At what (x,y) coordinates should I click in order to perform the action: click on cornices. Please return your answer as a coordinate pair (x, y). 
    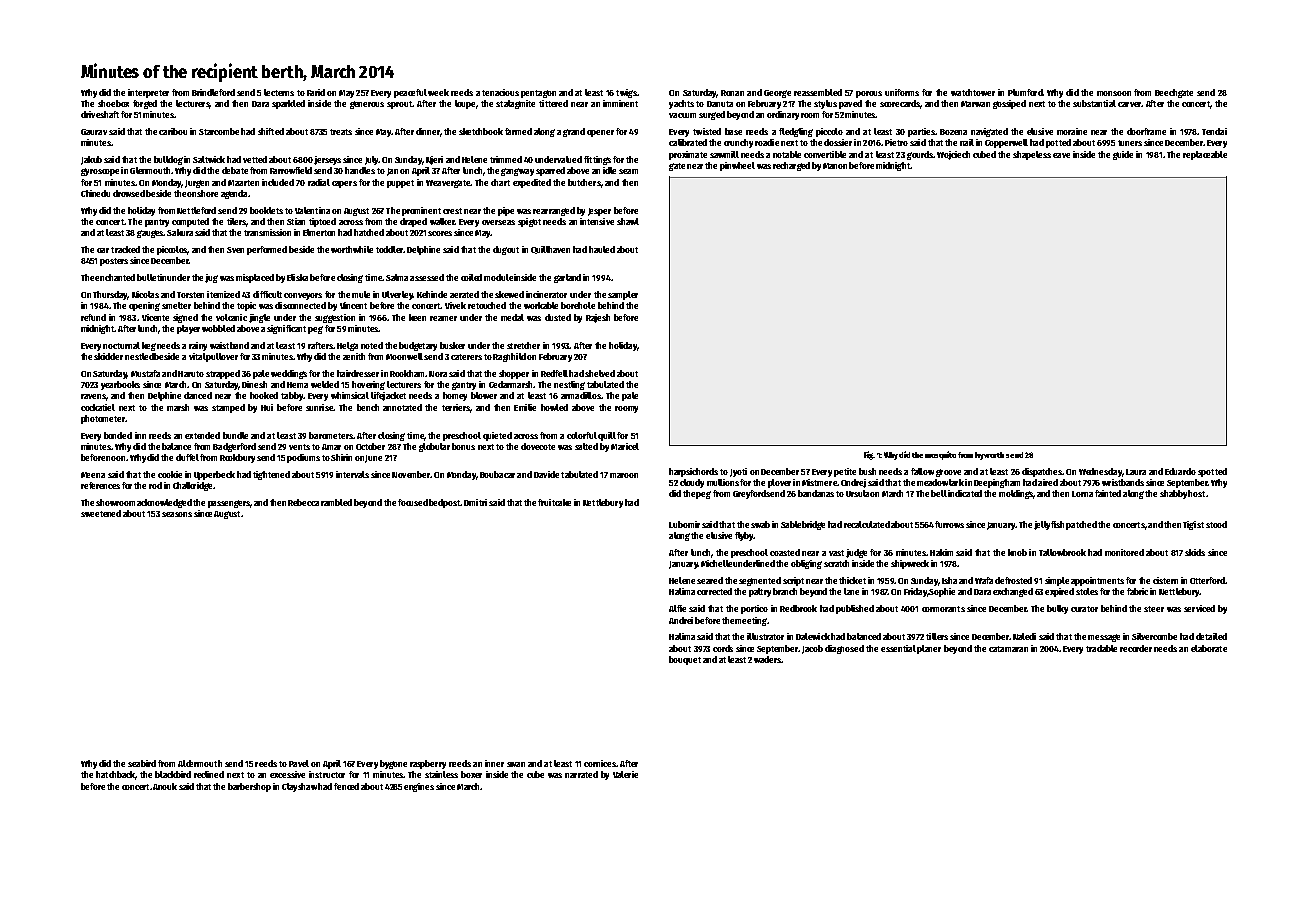
    Looking at the image, I should click on (600, 763).
